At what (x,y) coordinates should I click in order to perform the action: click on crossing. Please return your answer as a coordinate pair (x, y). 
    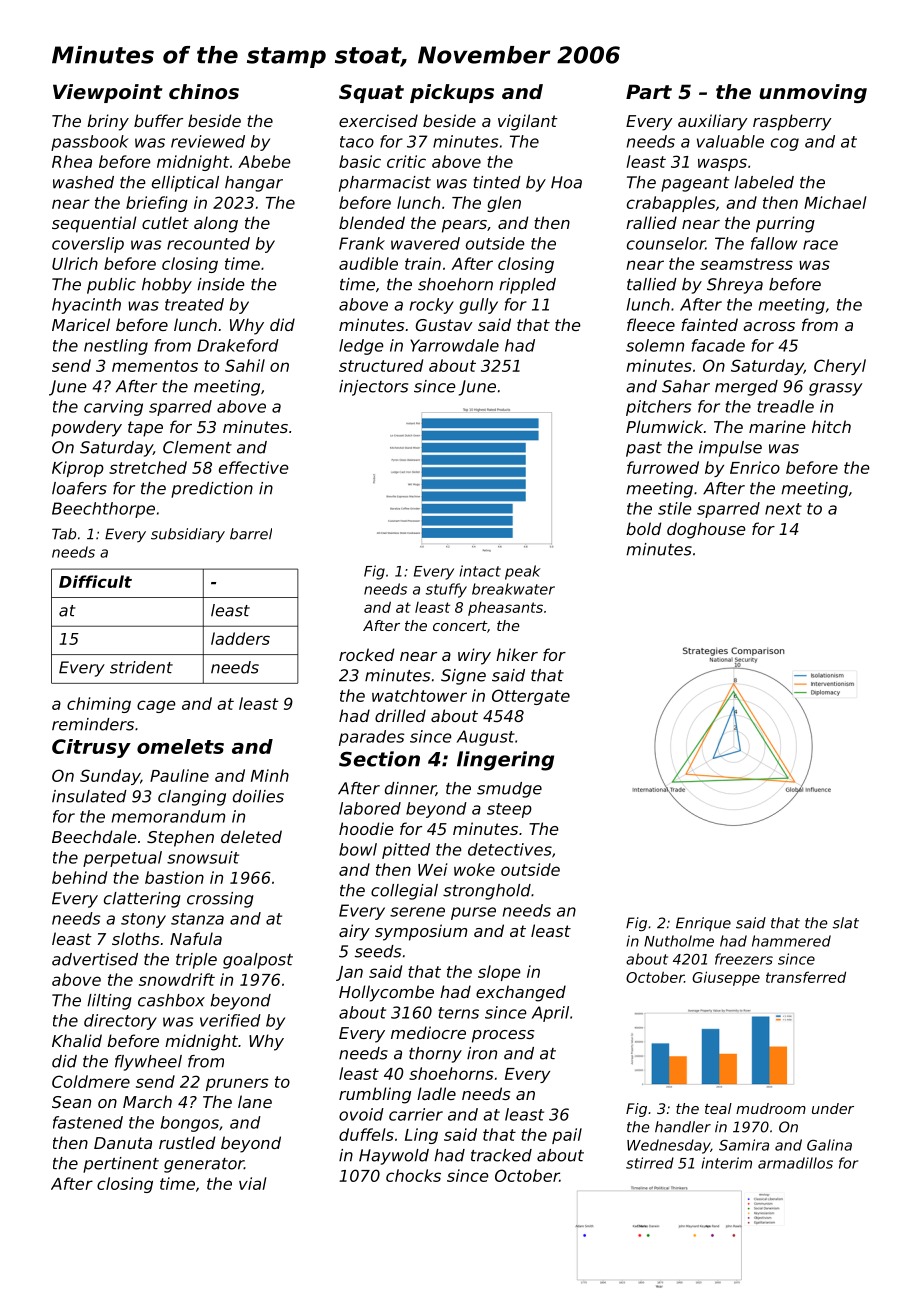
    Looking at the image, I should click on (220, 900).
